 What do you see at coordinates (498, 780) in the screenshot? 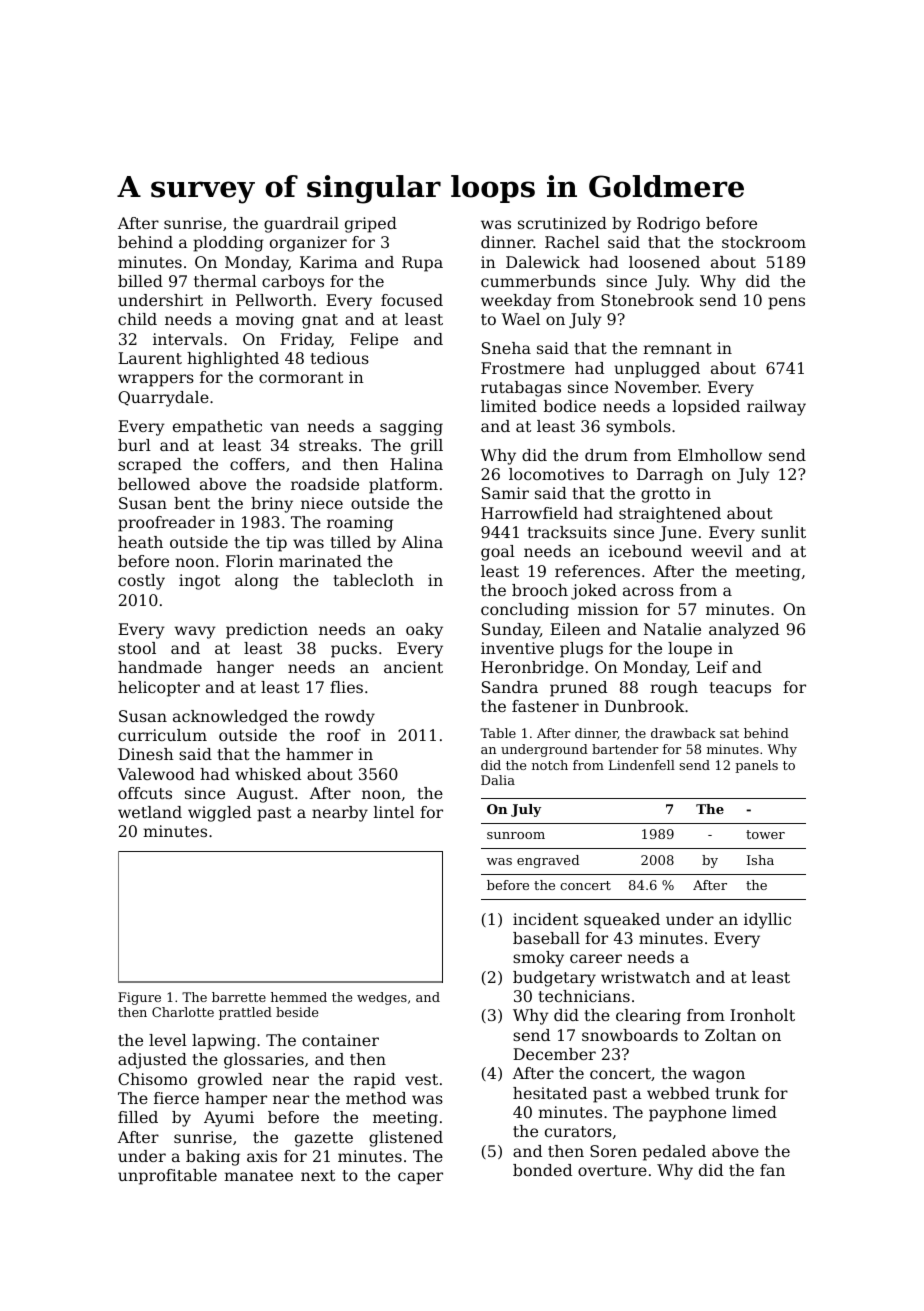
I see `Dalia` at bounding box center [498, 780].
